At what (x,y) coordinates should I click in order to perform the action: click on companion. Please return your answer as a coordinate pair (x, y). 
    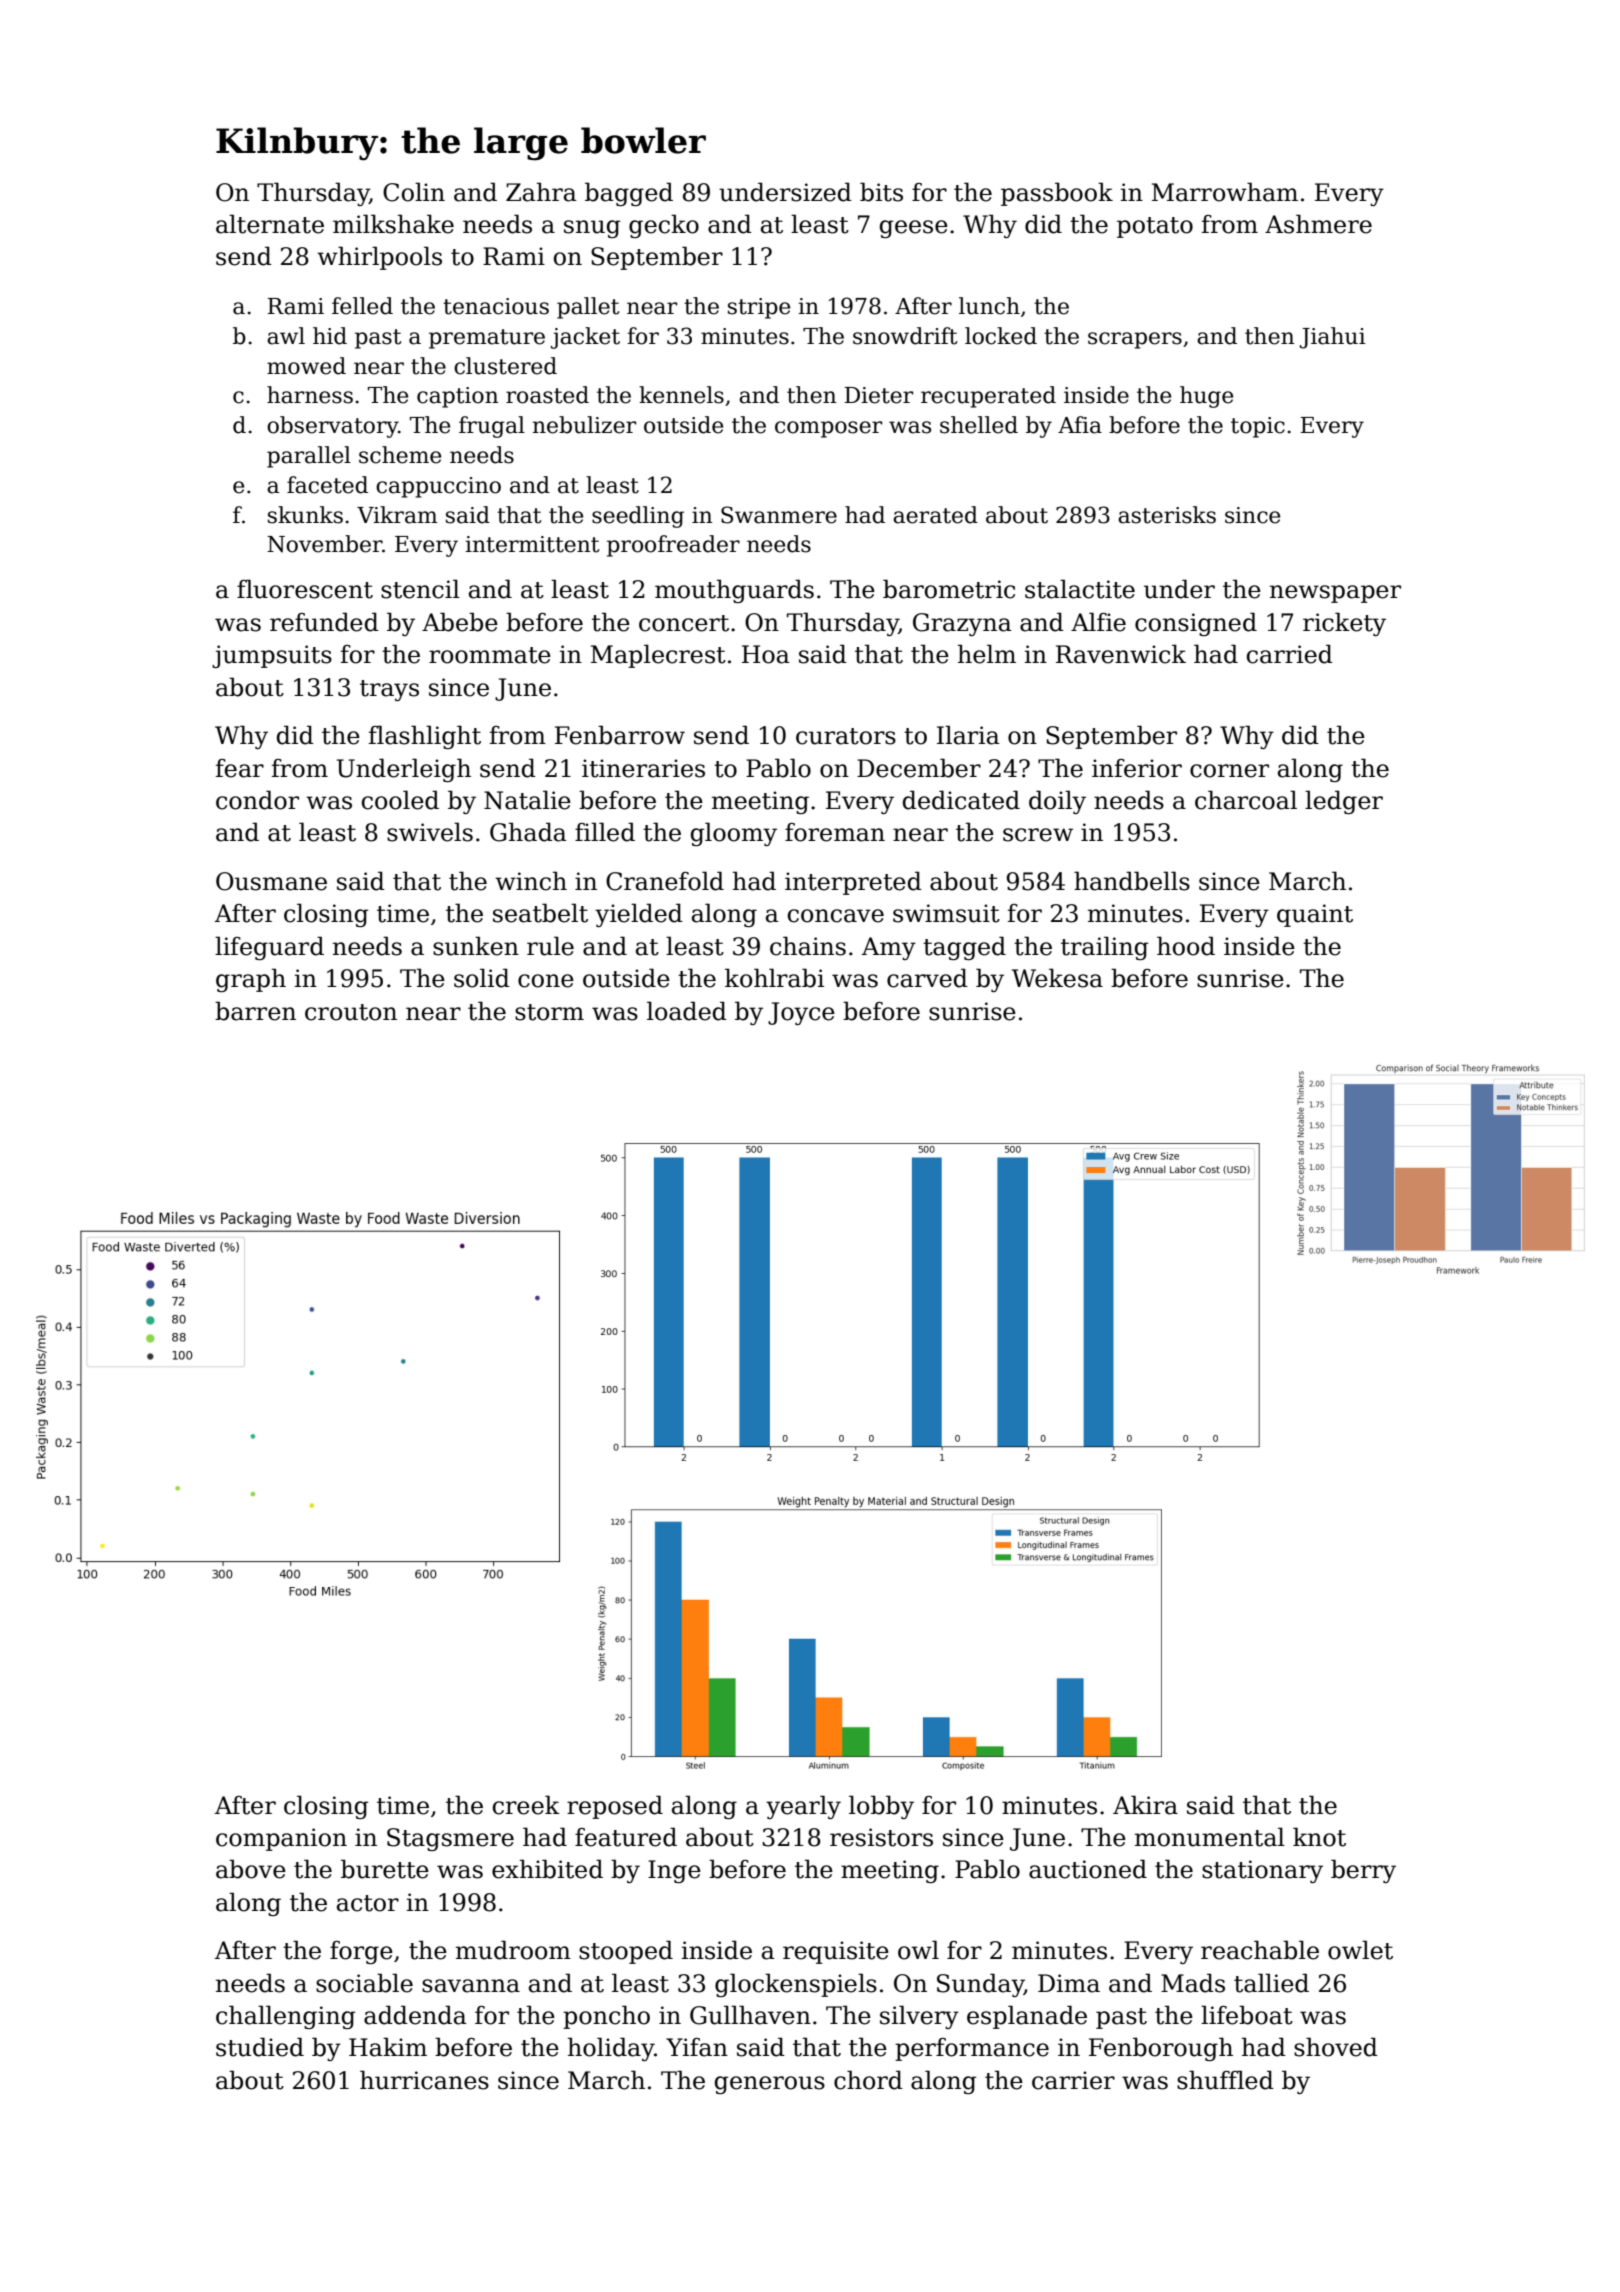
    Looking at the image, I should click on (281, 1839).
